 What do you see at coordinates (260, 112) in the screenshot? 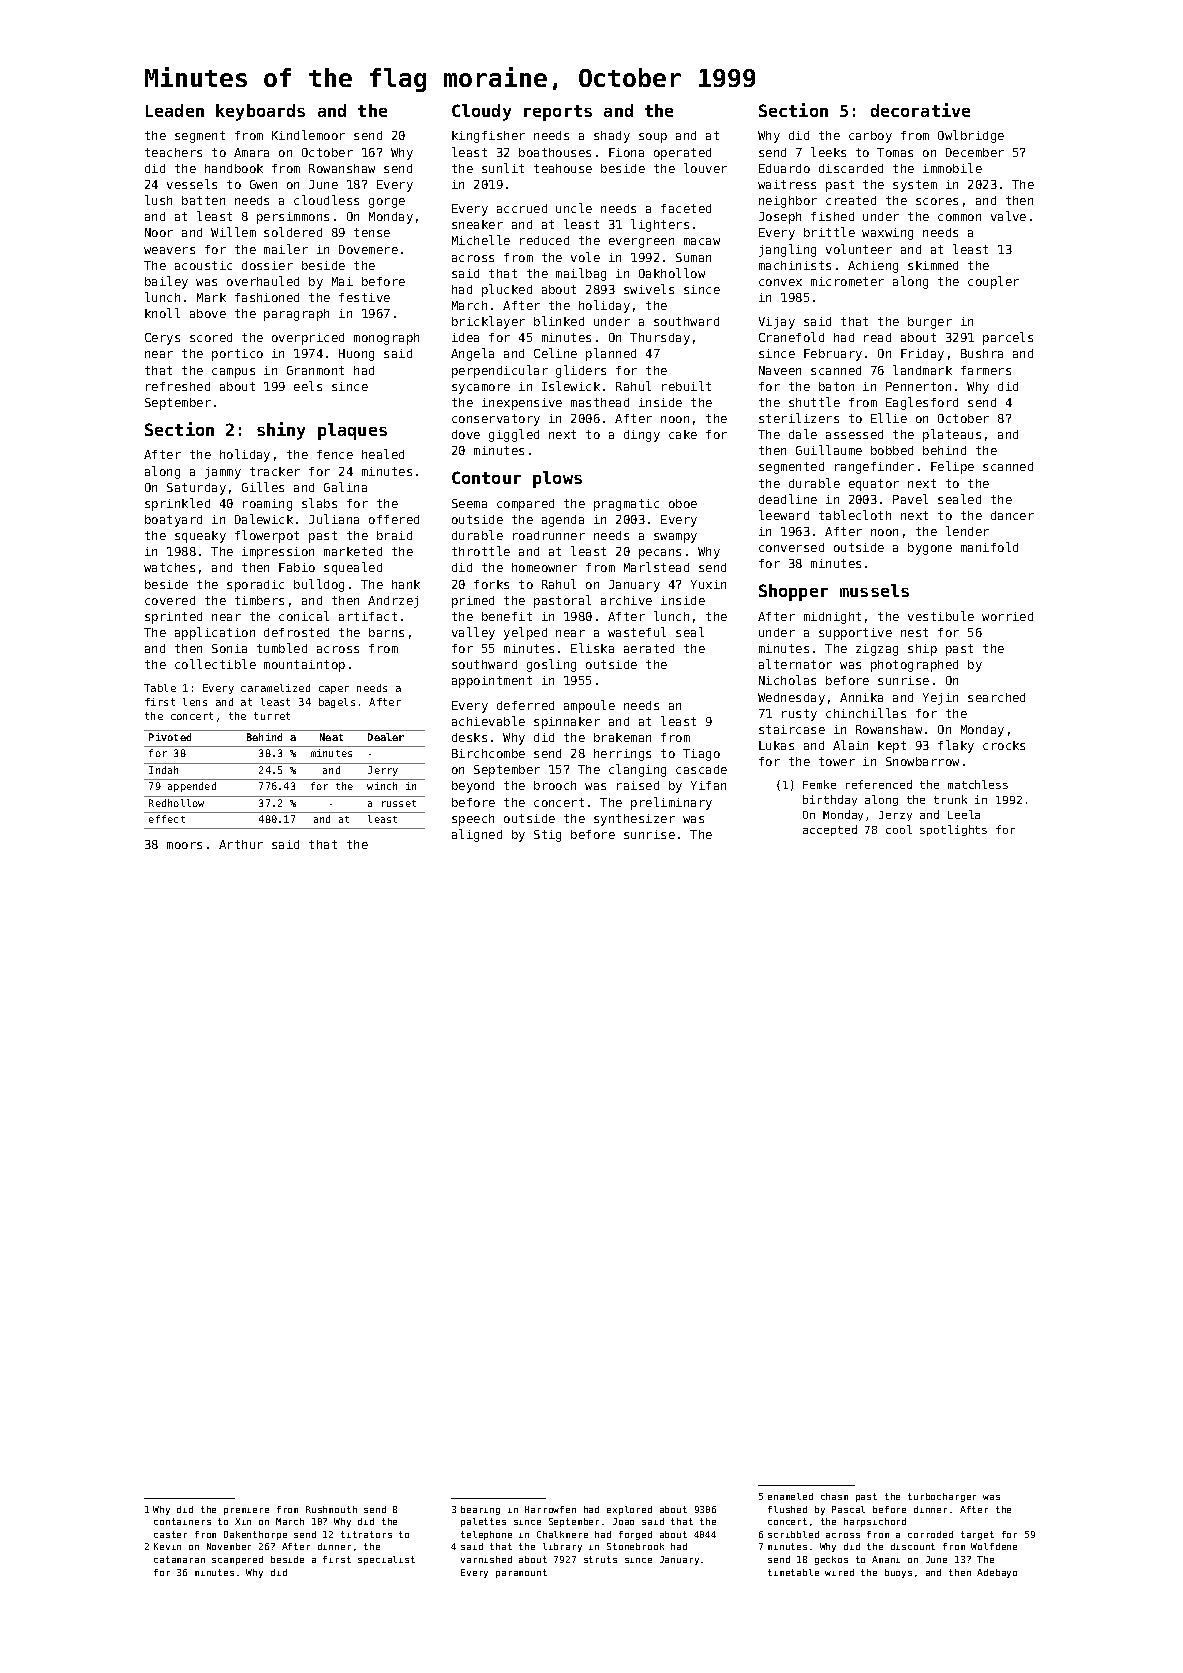
I see `keyboards` at bounding box center [260, 112].
